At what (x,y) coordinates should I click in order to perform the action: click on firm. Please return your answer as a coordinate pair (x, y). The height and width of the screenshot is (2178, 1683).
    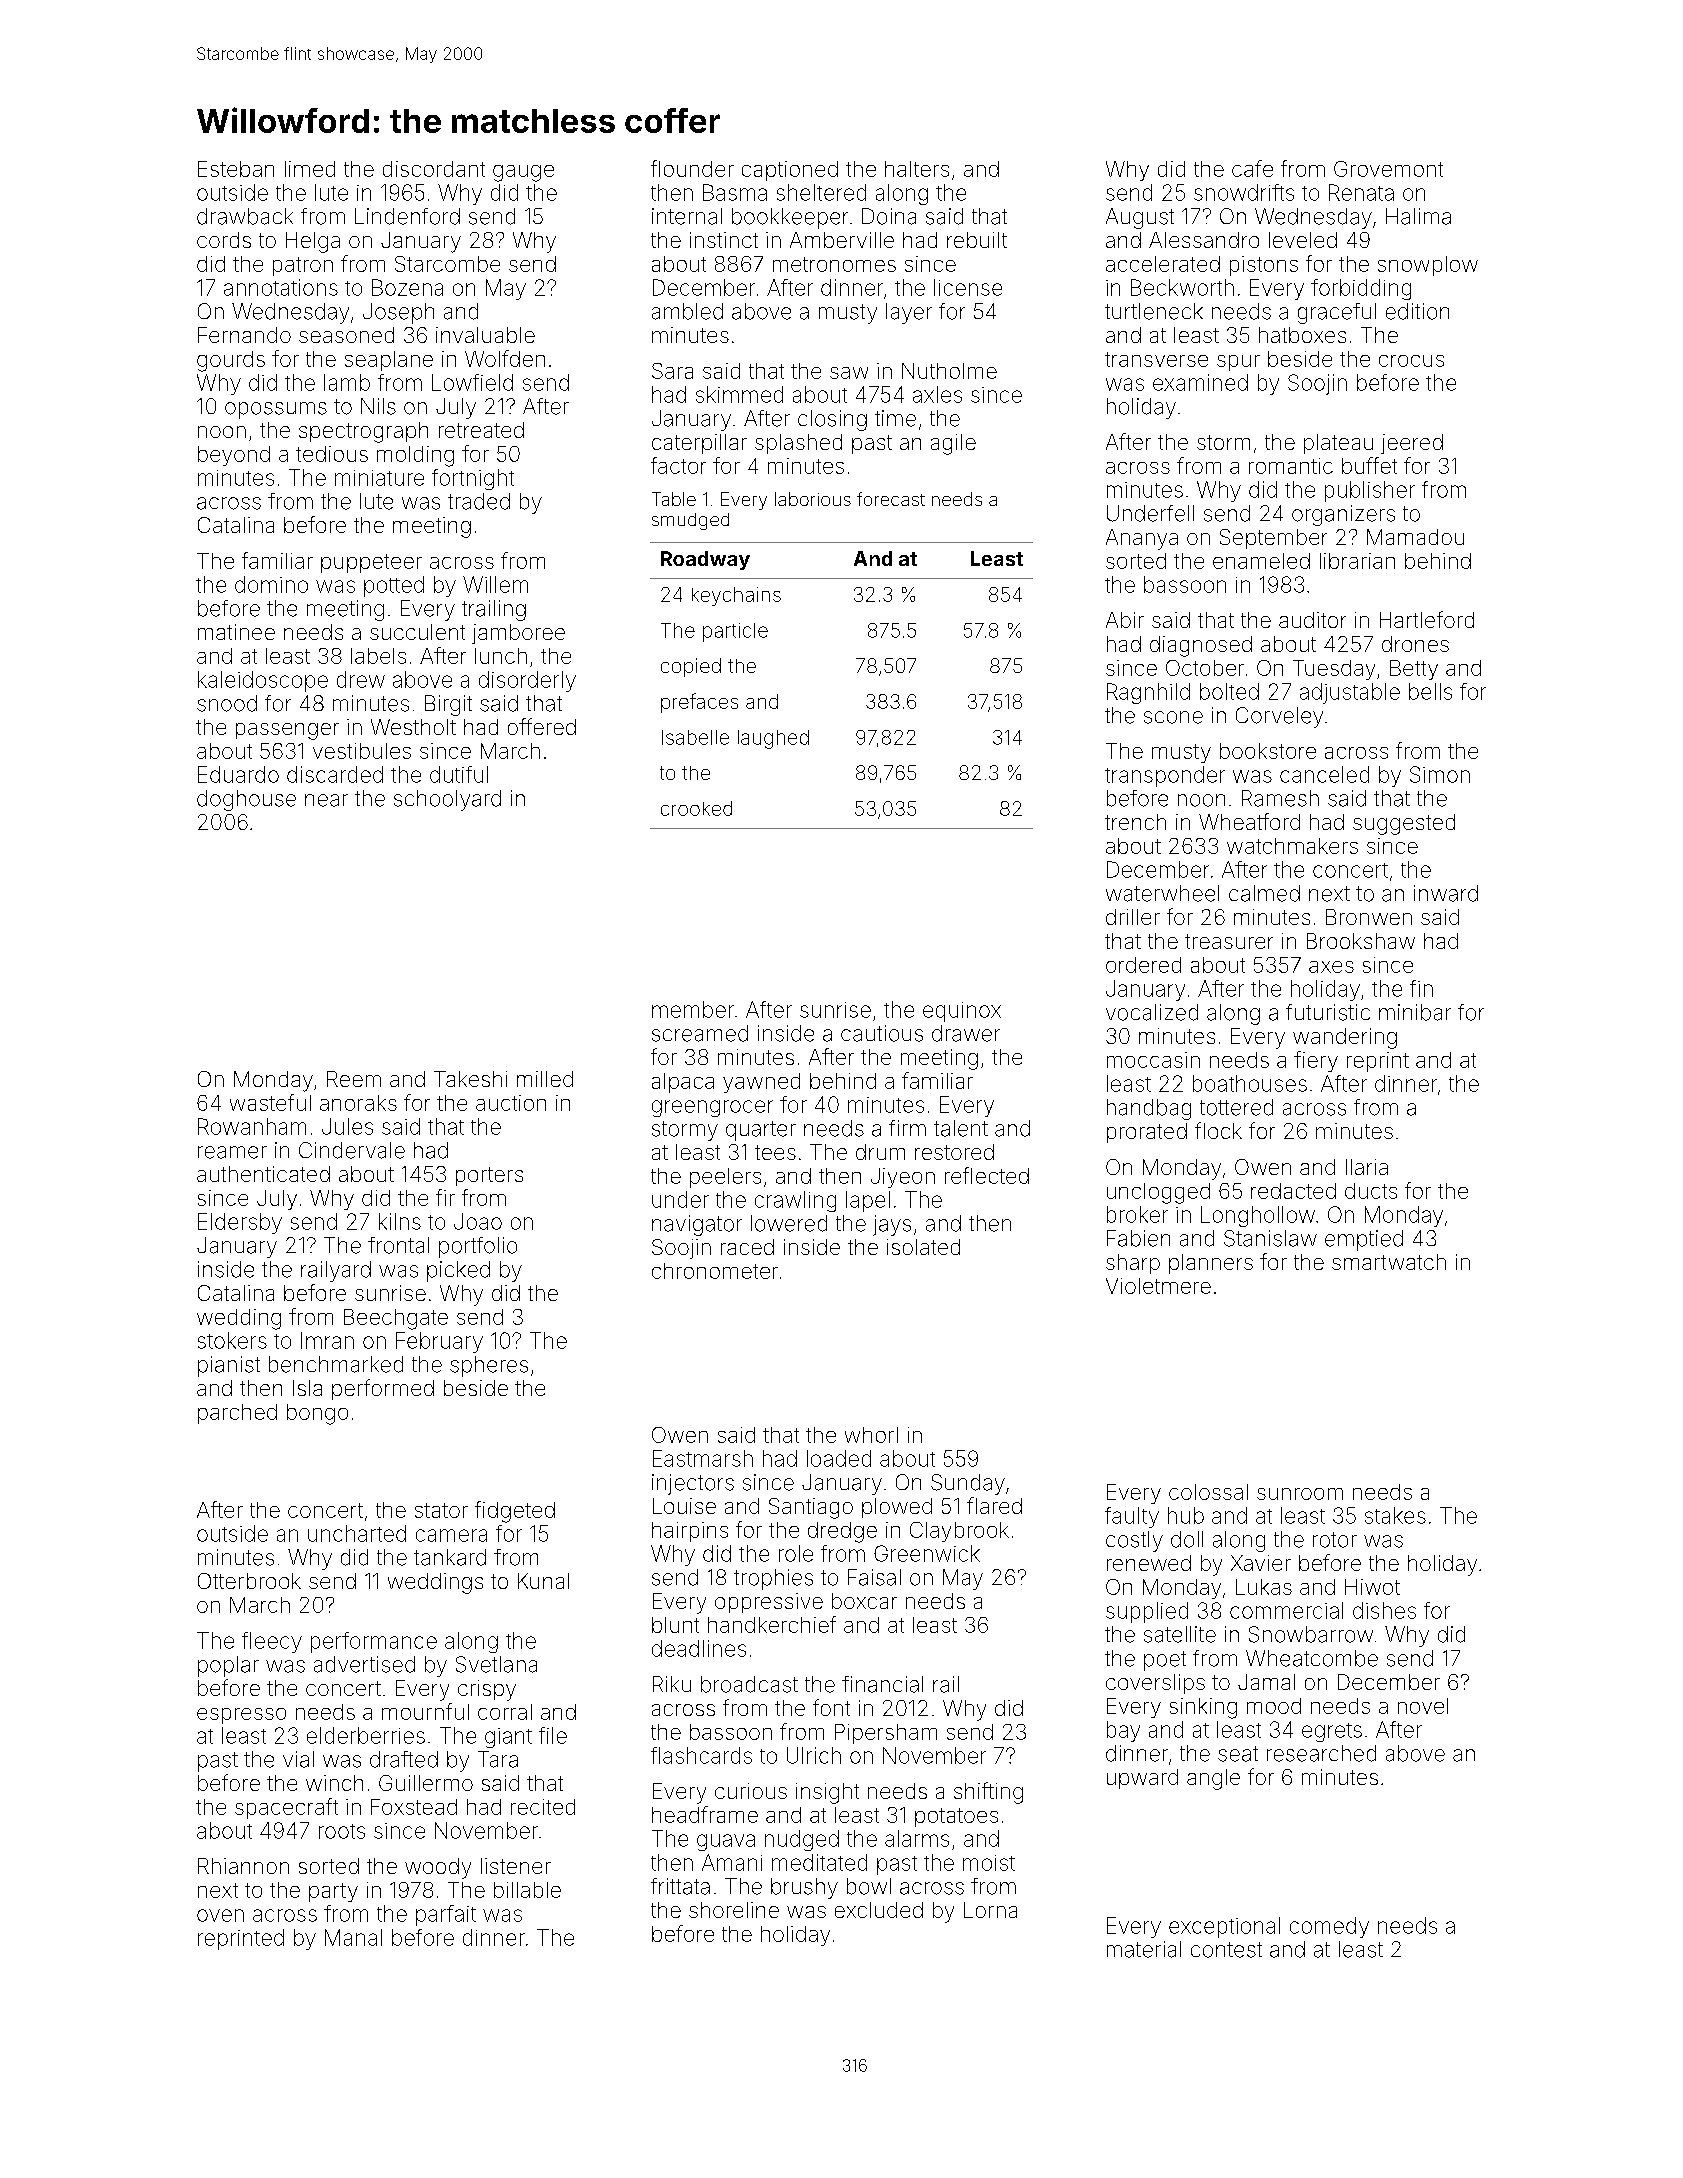
    Looking at the image, I should click on (907, 1128).
